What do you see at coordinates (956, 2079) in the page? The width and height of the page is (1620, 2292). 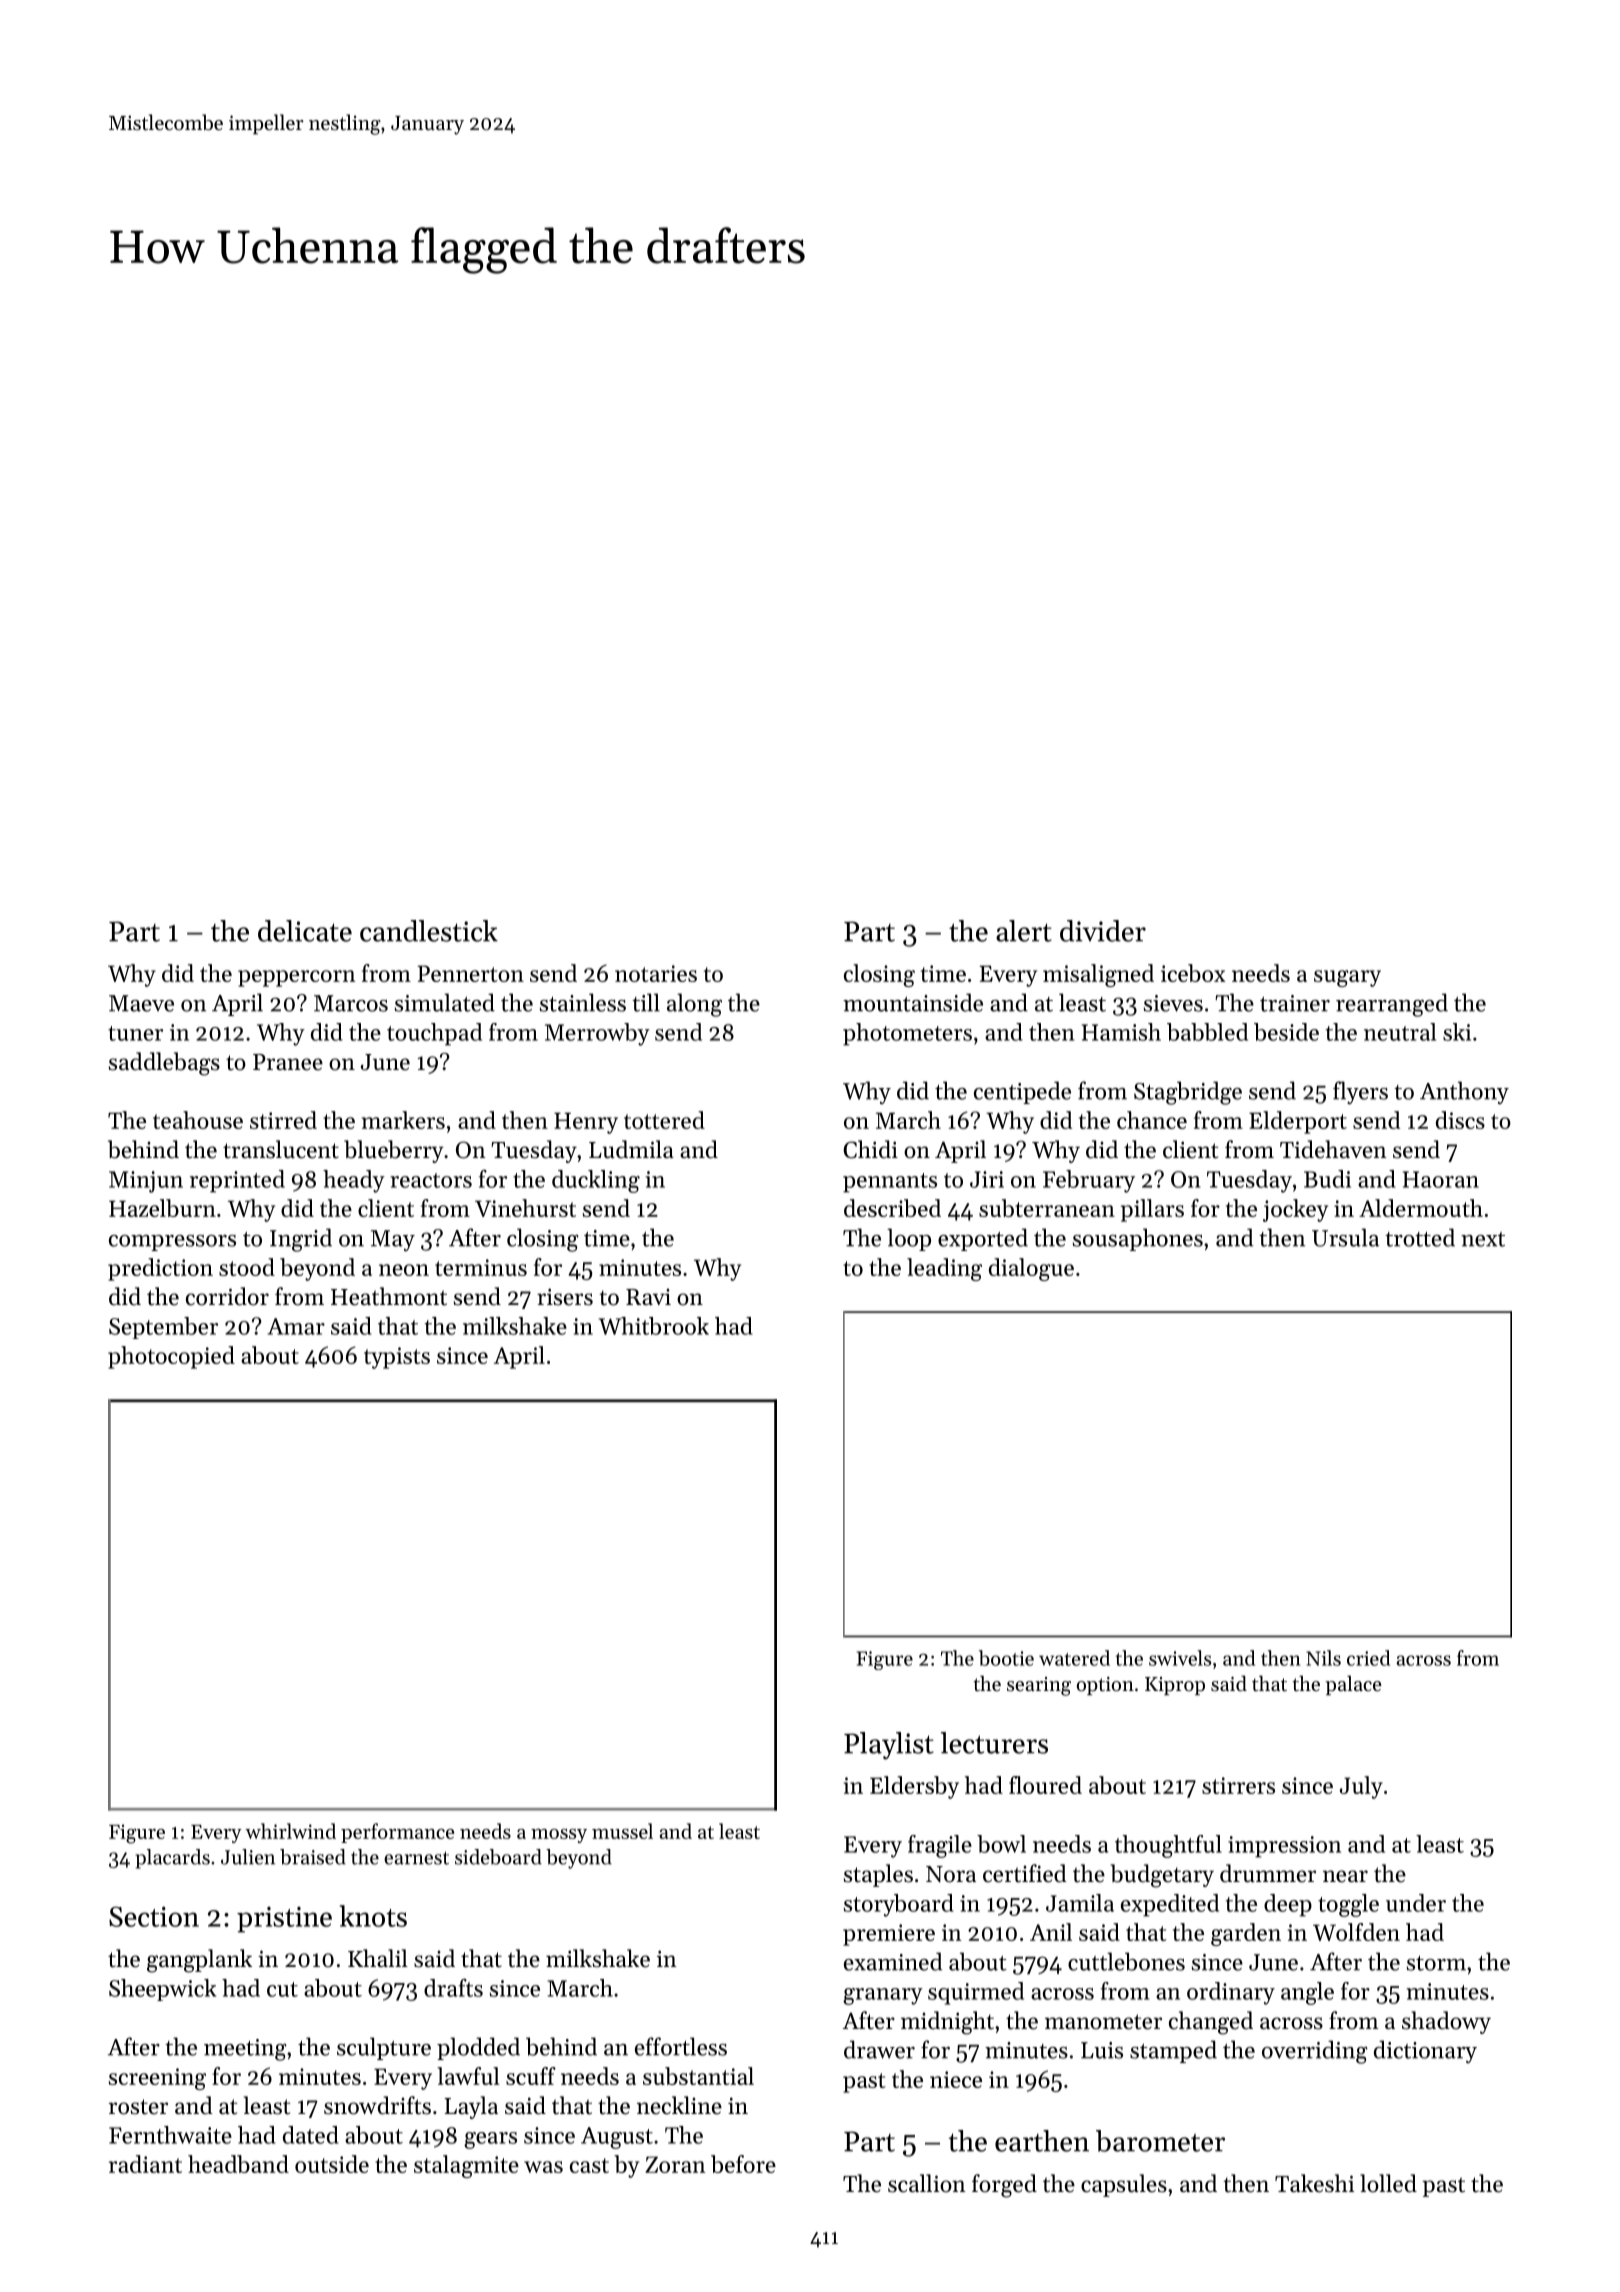 I see `niece` at bounding box center [956, 2079].
